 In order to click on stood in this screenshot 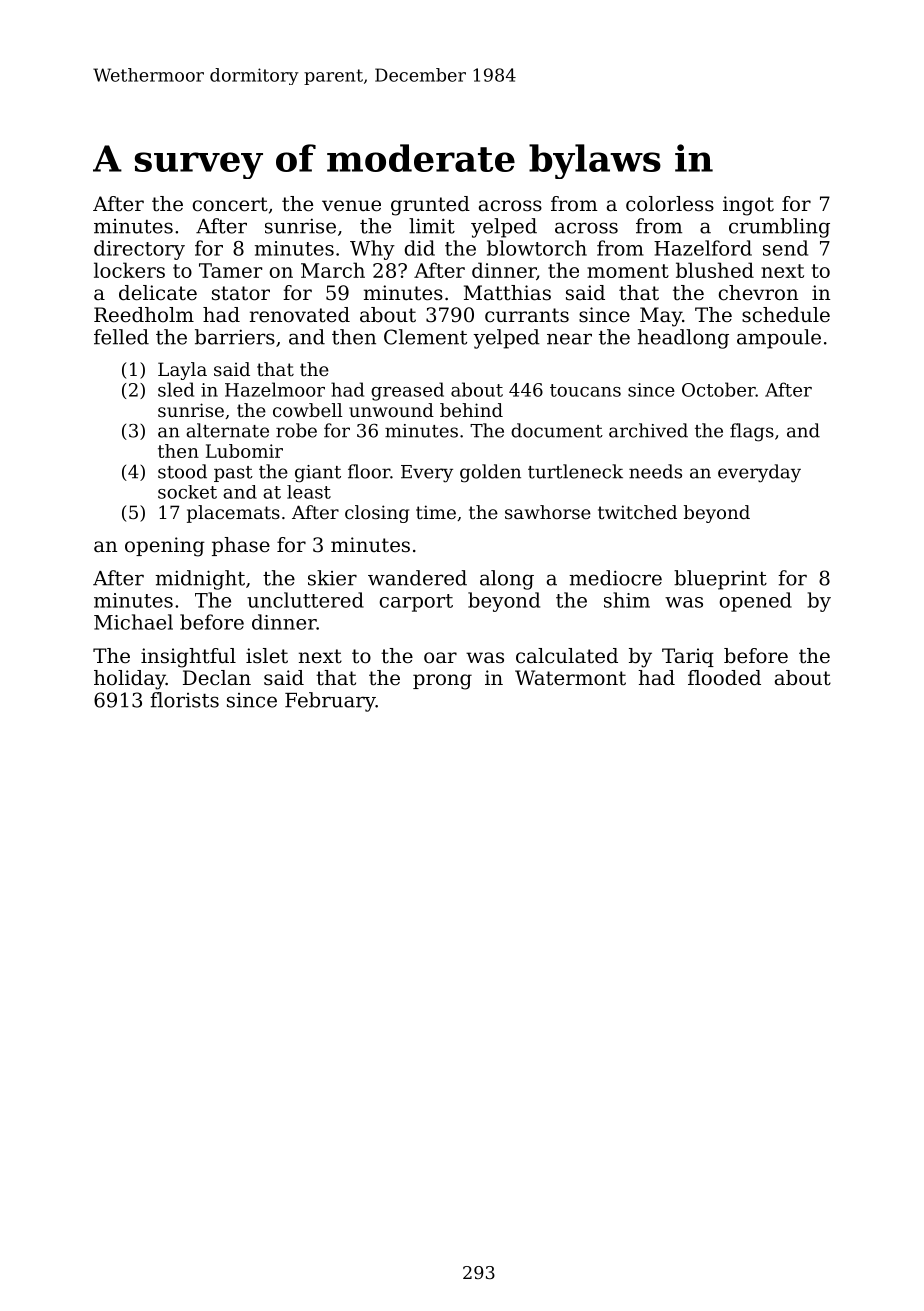, I will do `click(182, 471)`.
